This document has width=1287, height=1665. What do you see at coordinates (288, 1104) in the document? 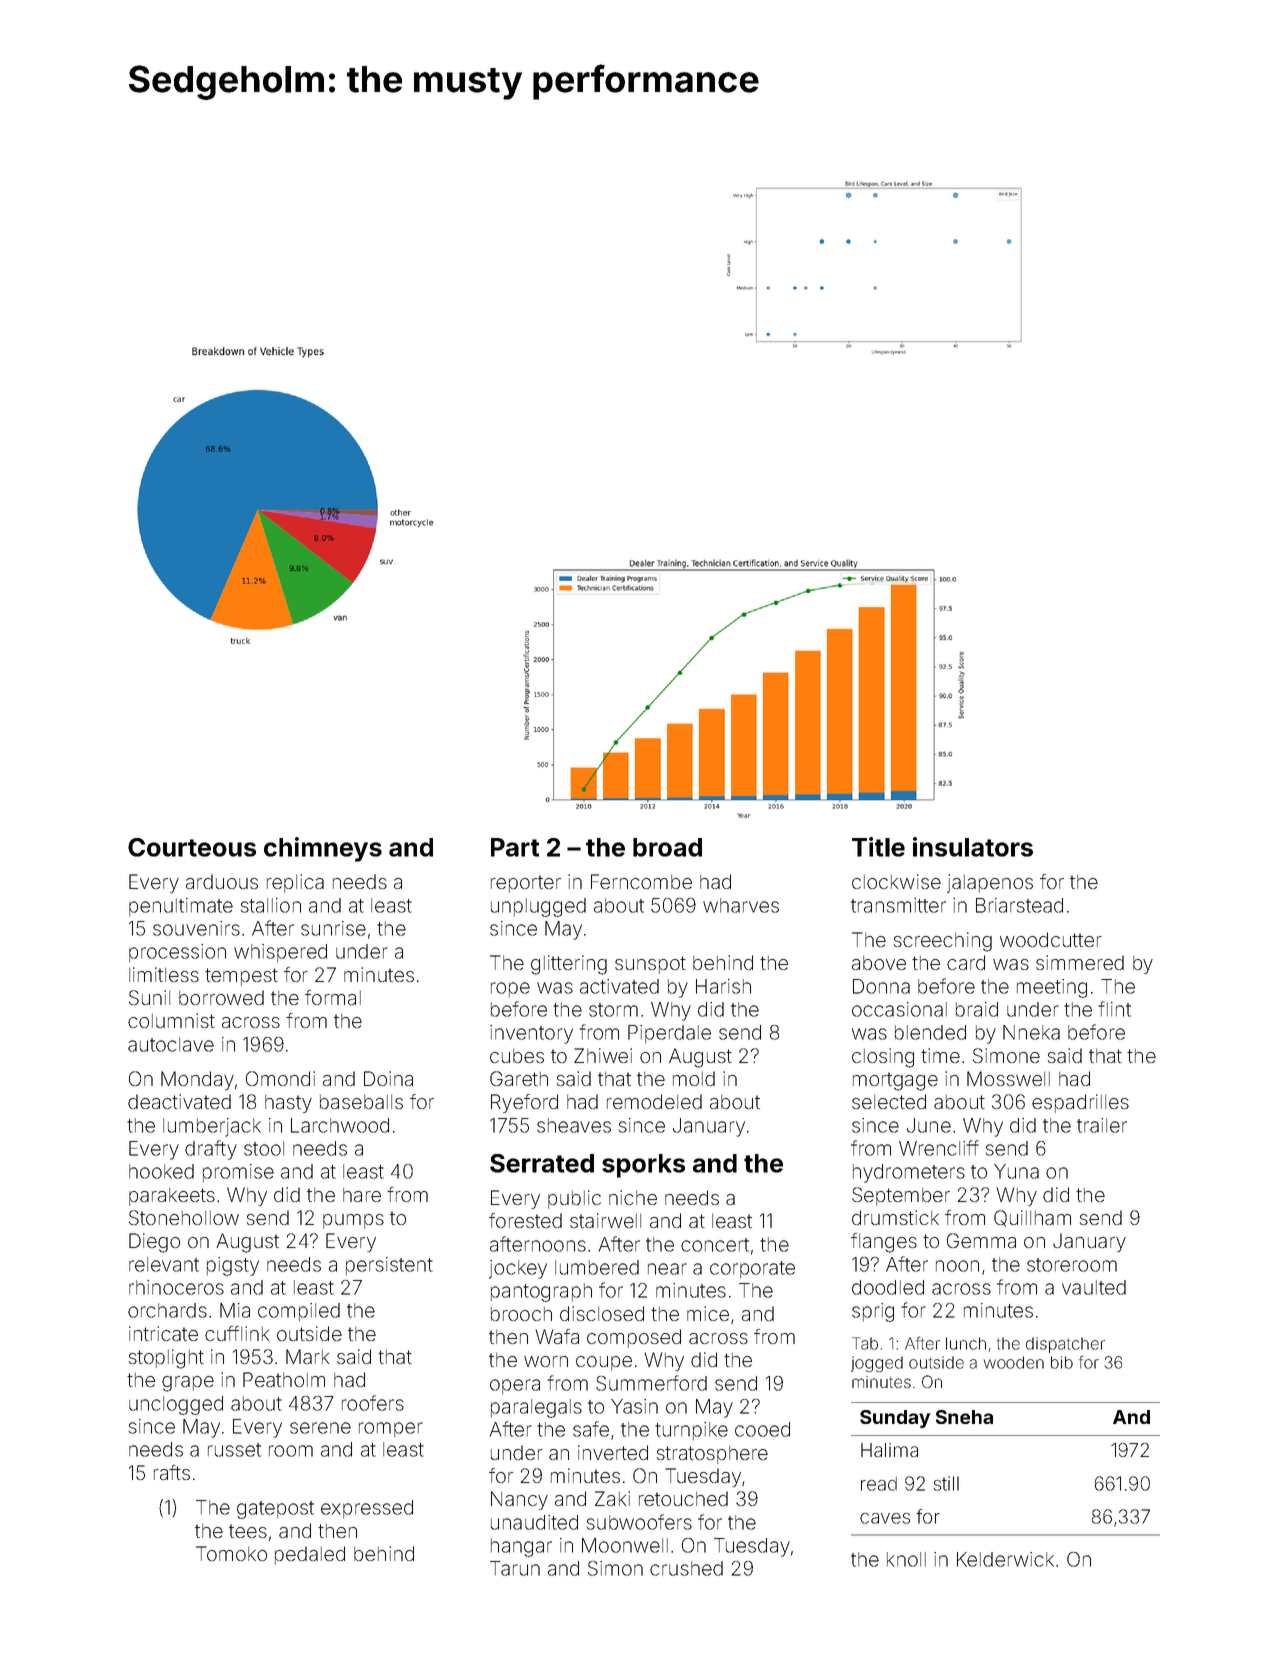
I see `hasty` at bounding box center [288, 1104].
